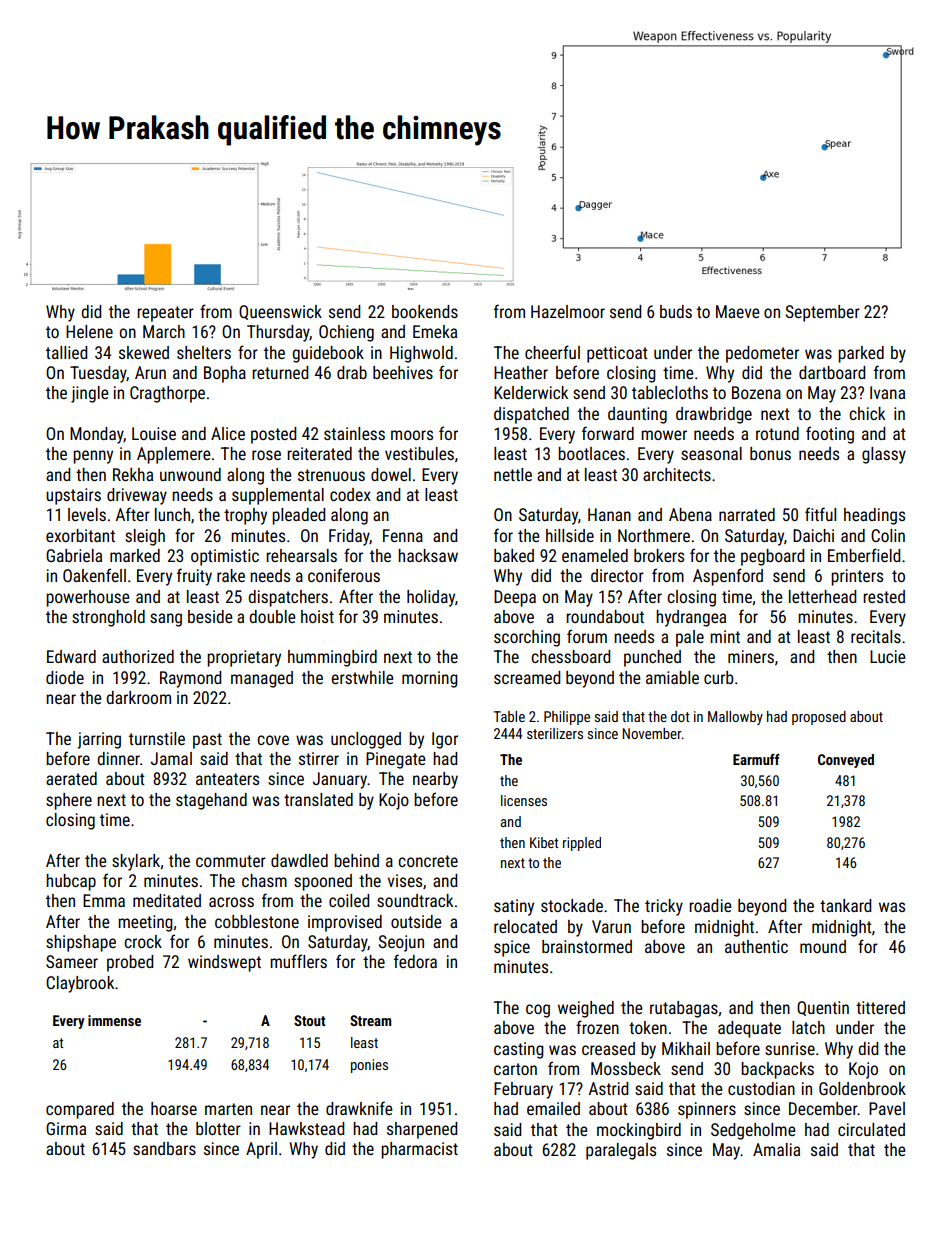 The height and width of the page is (1233, 952). I want to click on nettle, so click(513, 474).
